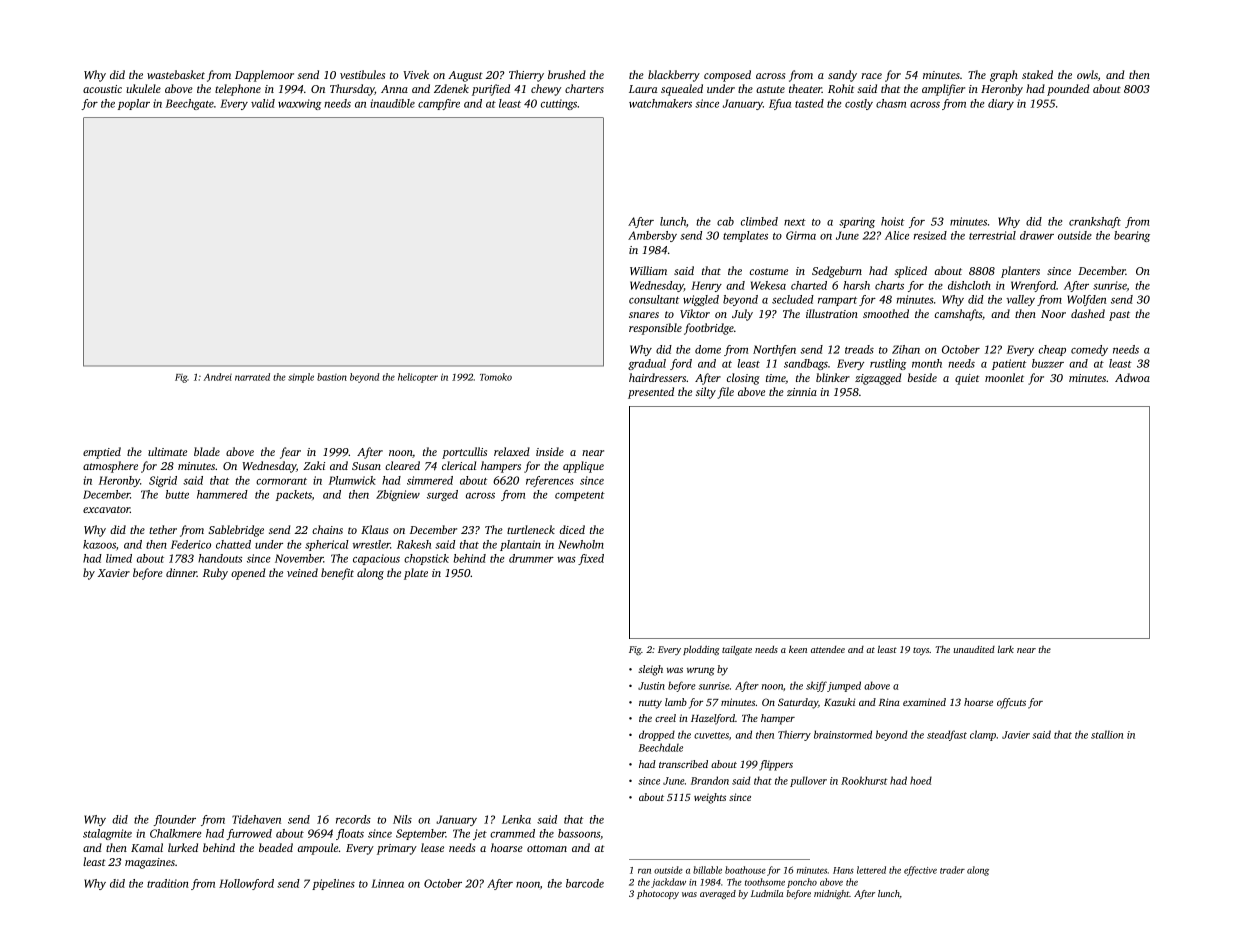  What do you see at coordinates (701, 650) in the document?
I see `plodding` at bounding box center [701, 650].
